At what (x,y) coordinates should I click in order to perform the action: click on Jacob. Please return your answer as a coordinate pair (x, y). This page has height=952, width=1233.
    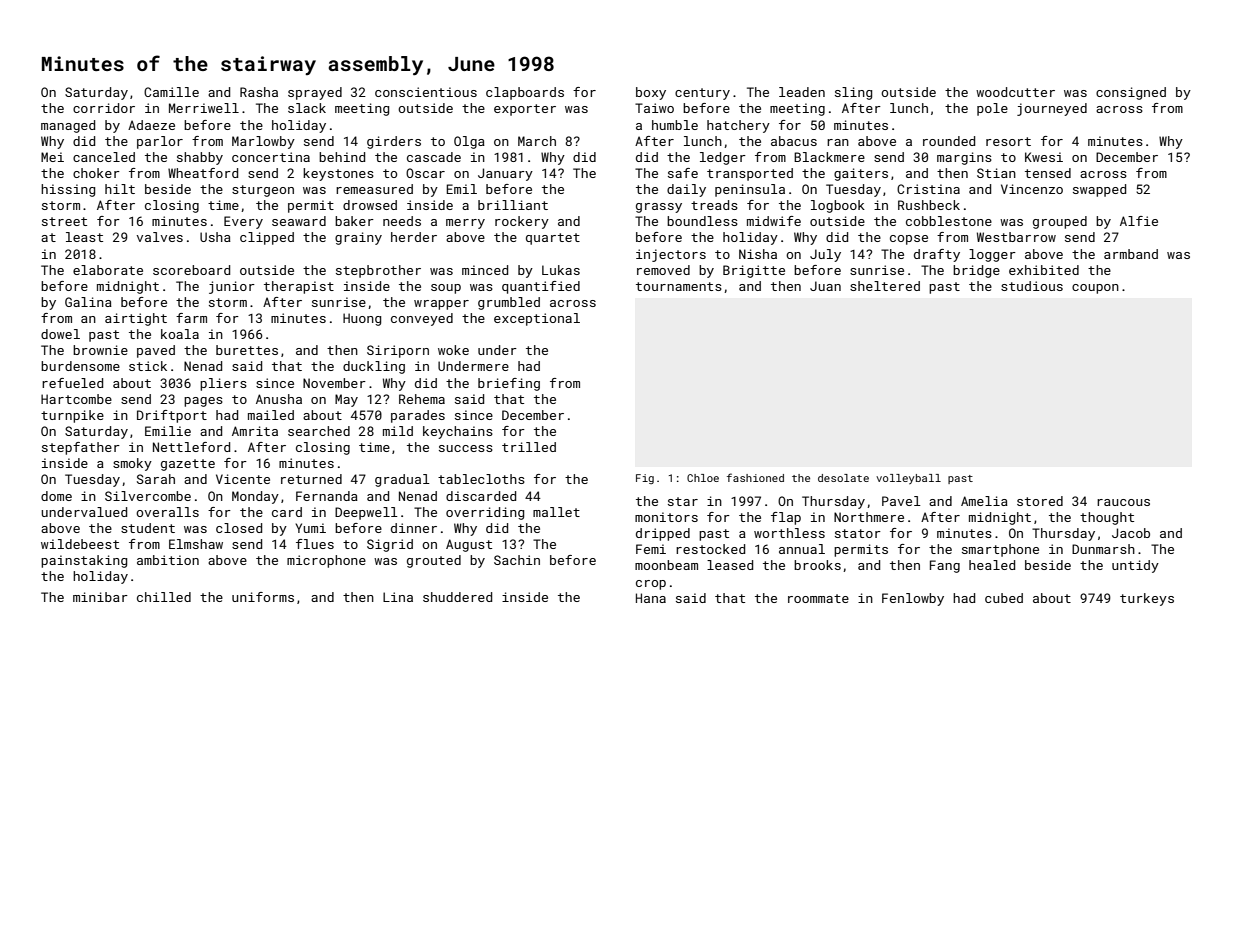
    Looking at the image, I should click on (1131, 533).
